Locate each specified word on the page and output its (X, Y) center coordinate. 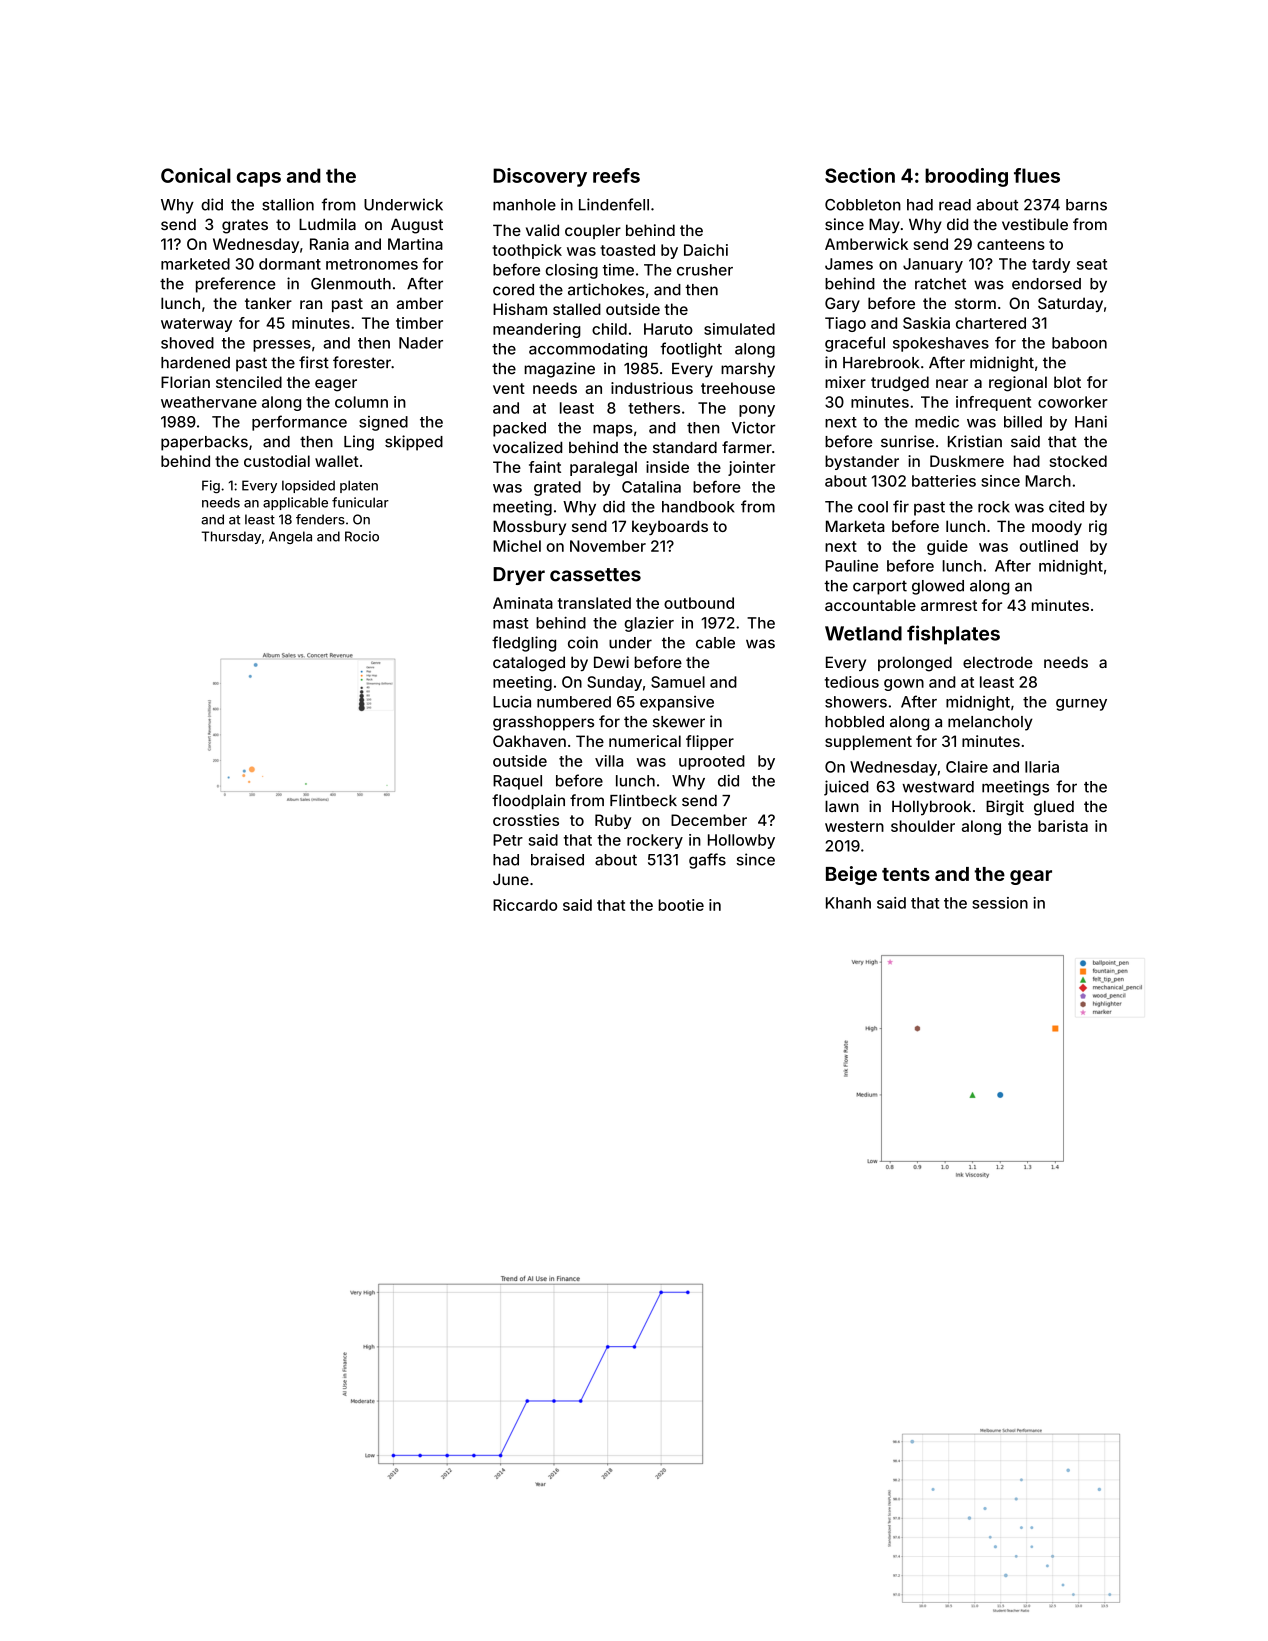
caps (259, 179)
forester (362, 362)
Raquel (517, 782)
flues (1037, 175)
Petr (508, 840)
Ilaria (1042, 767)
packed (519, 429)
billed (1023, 421)
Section (860, 175)
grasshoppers (543, 723)
